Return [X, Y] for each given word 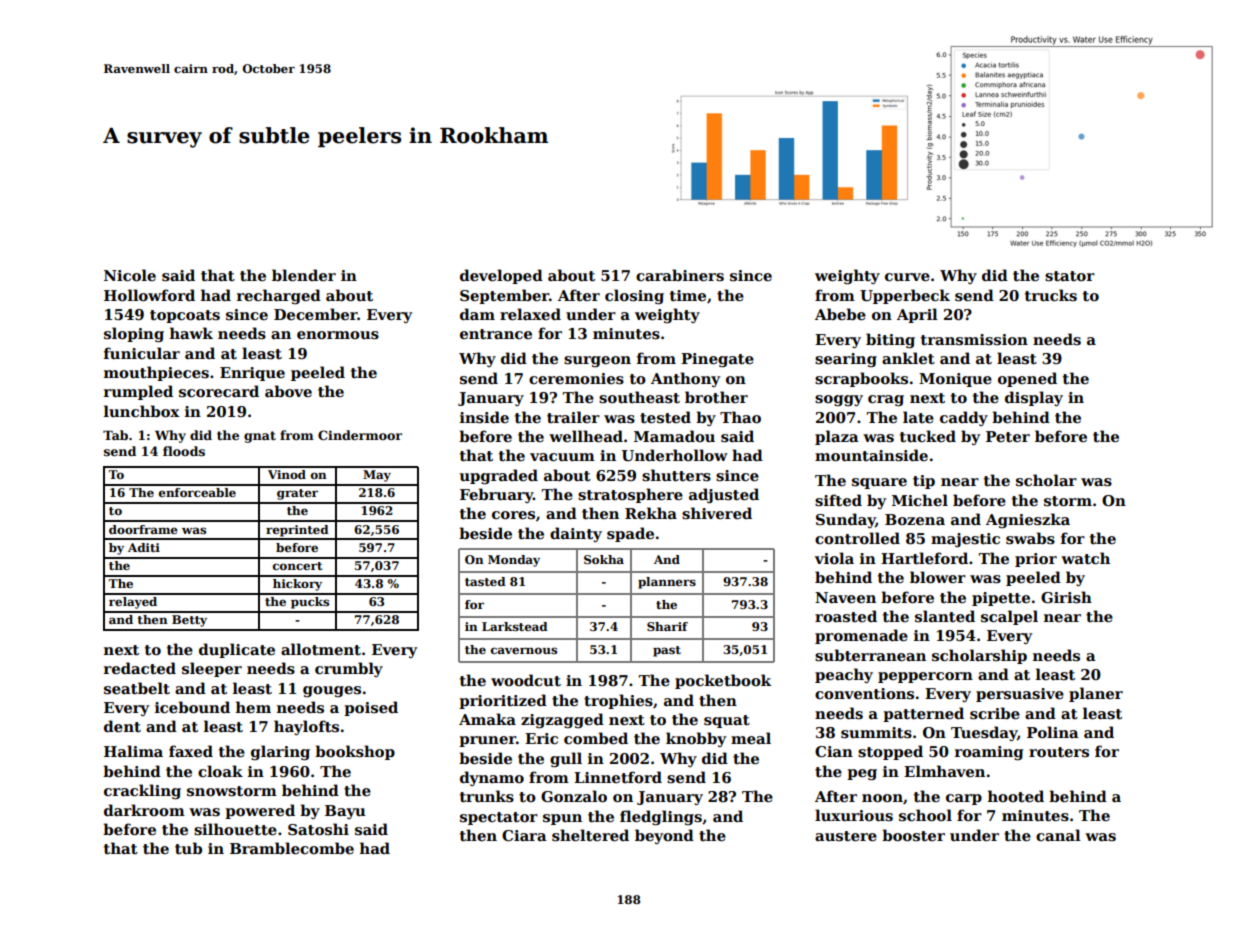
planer [1096, 694]
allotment [321, 649]
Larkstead [515, 626]
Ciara [524, 835]
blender [304, 275]
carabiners [680, 275]
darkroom [144, 810]
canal [1058, 835]
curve [907, 277]
